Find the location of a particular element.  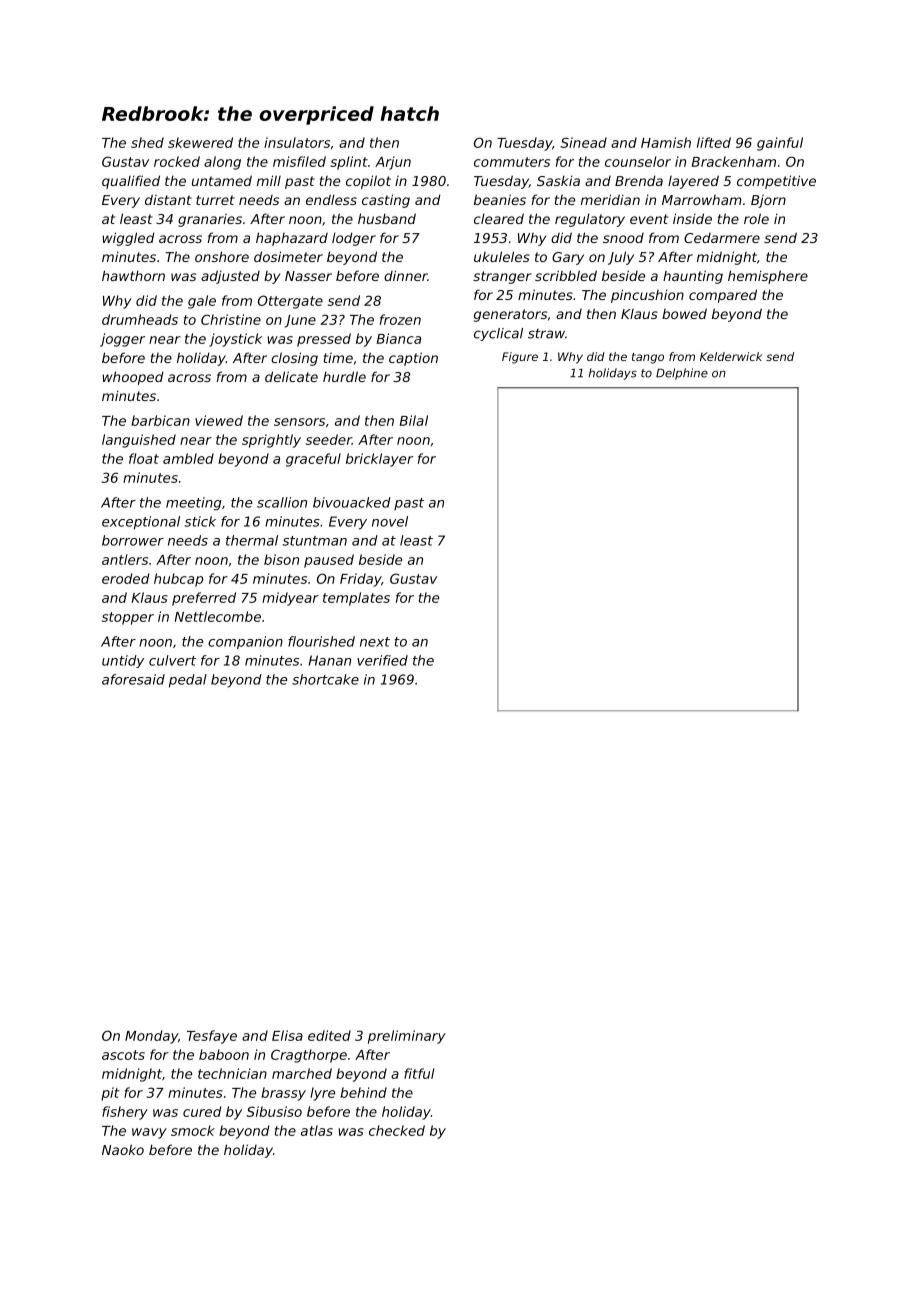

Marrowham is located at coordinates (702, 200).
